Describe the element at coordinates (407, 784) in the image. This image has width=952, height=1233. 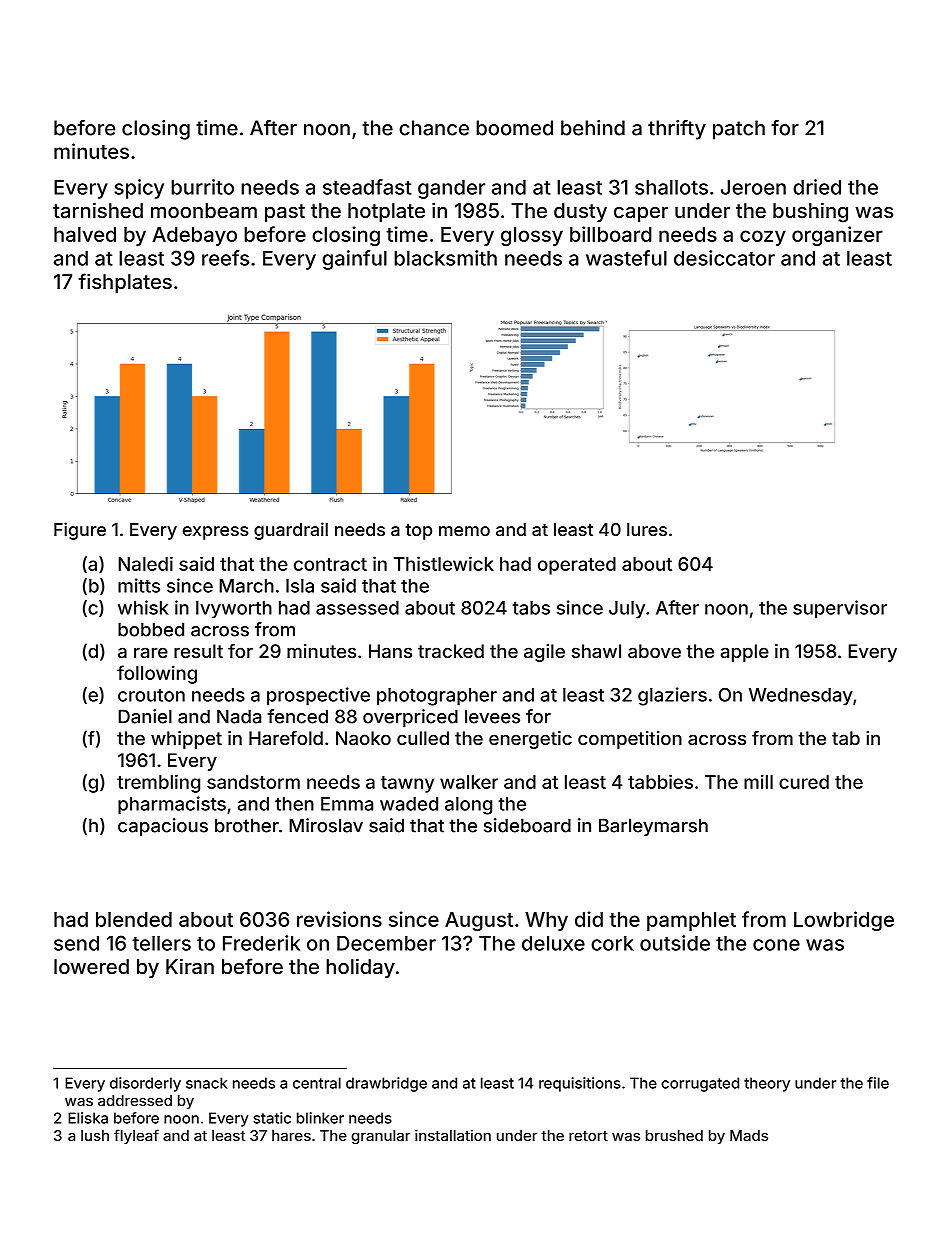
I see `tawny` at that location.
